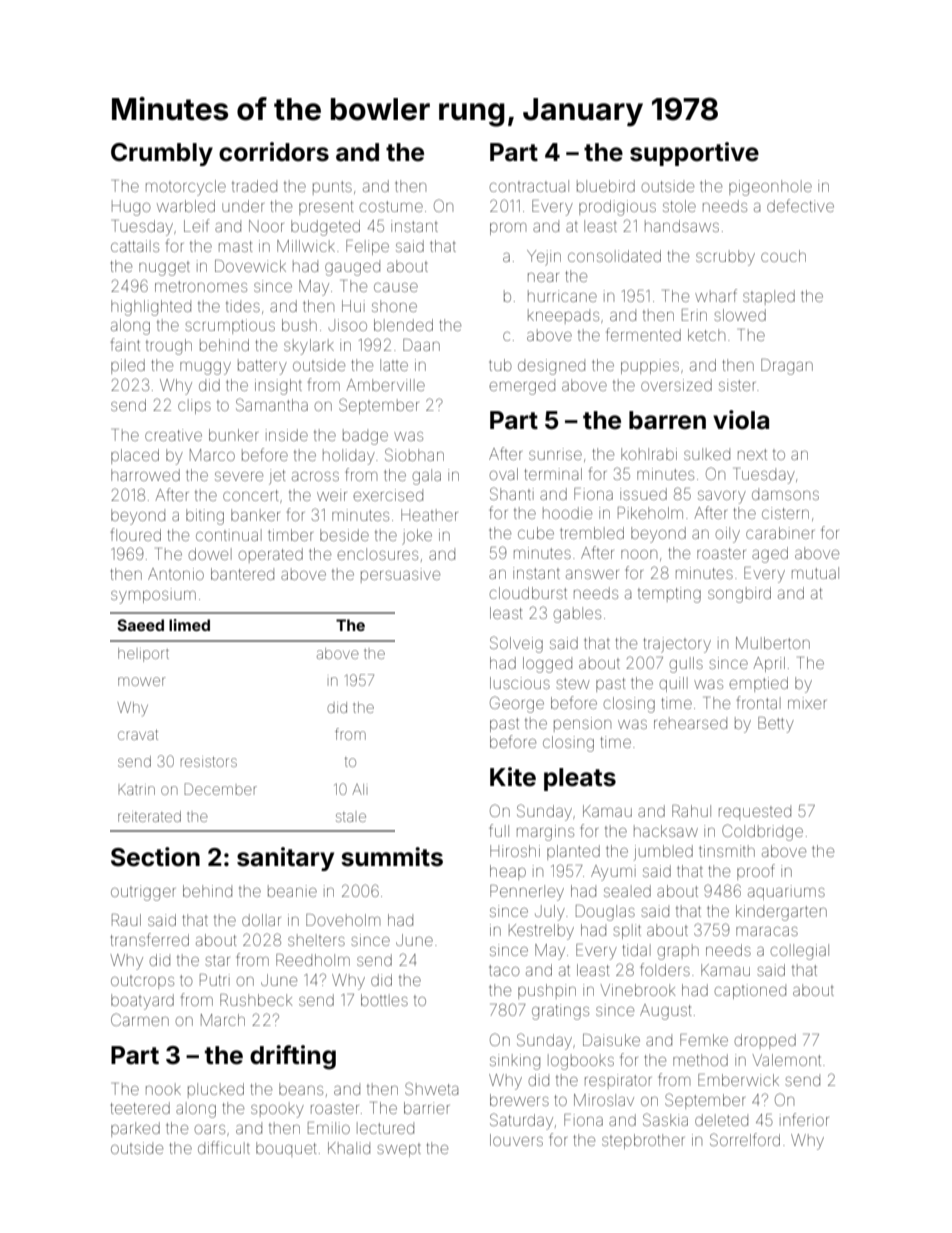 The width and height of the screenshot is (952, 1233). What do you see at coordinates (301, 1089) in the screenshot?
I see `beans` at bounding box center [301, 1089].
